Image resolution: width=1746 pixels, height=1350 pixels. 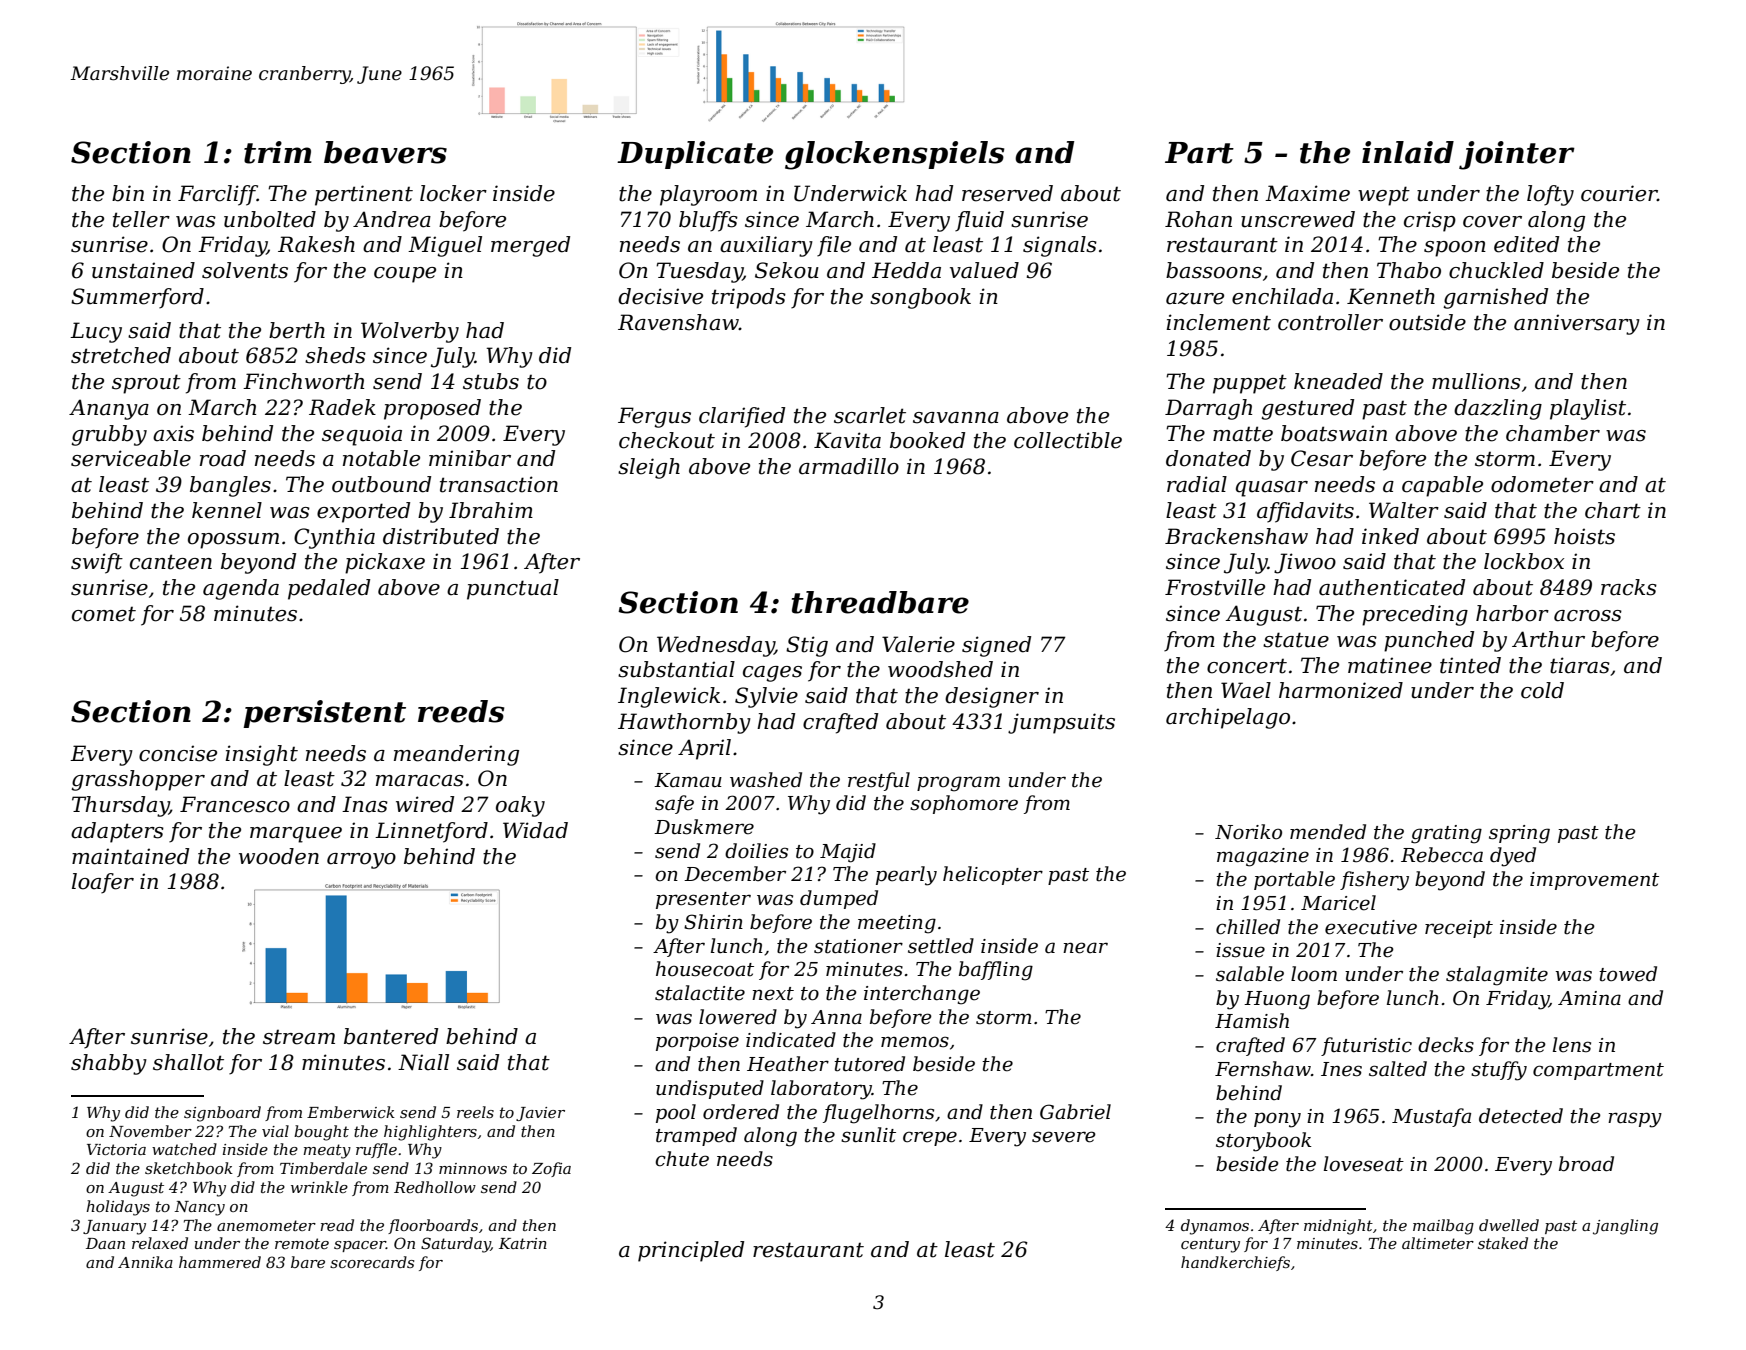 I want to click on playroom, so click(x=708, y=195).
